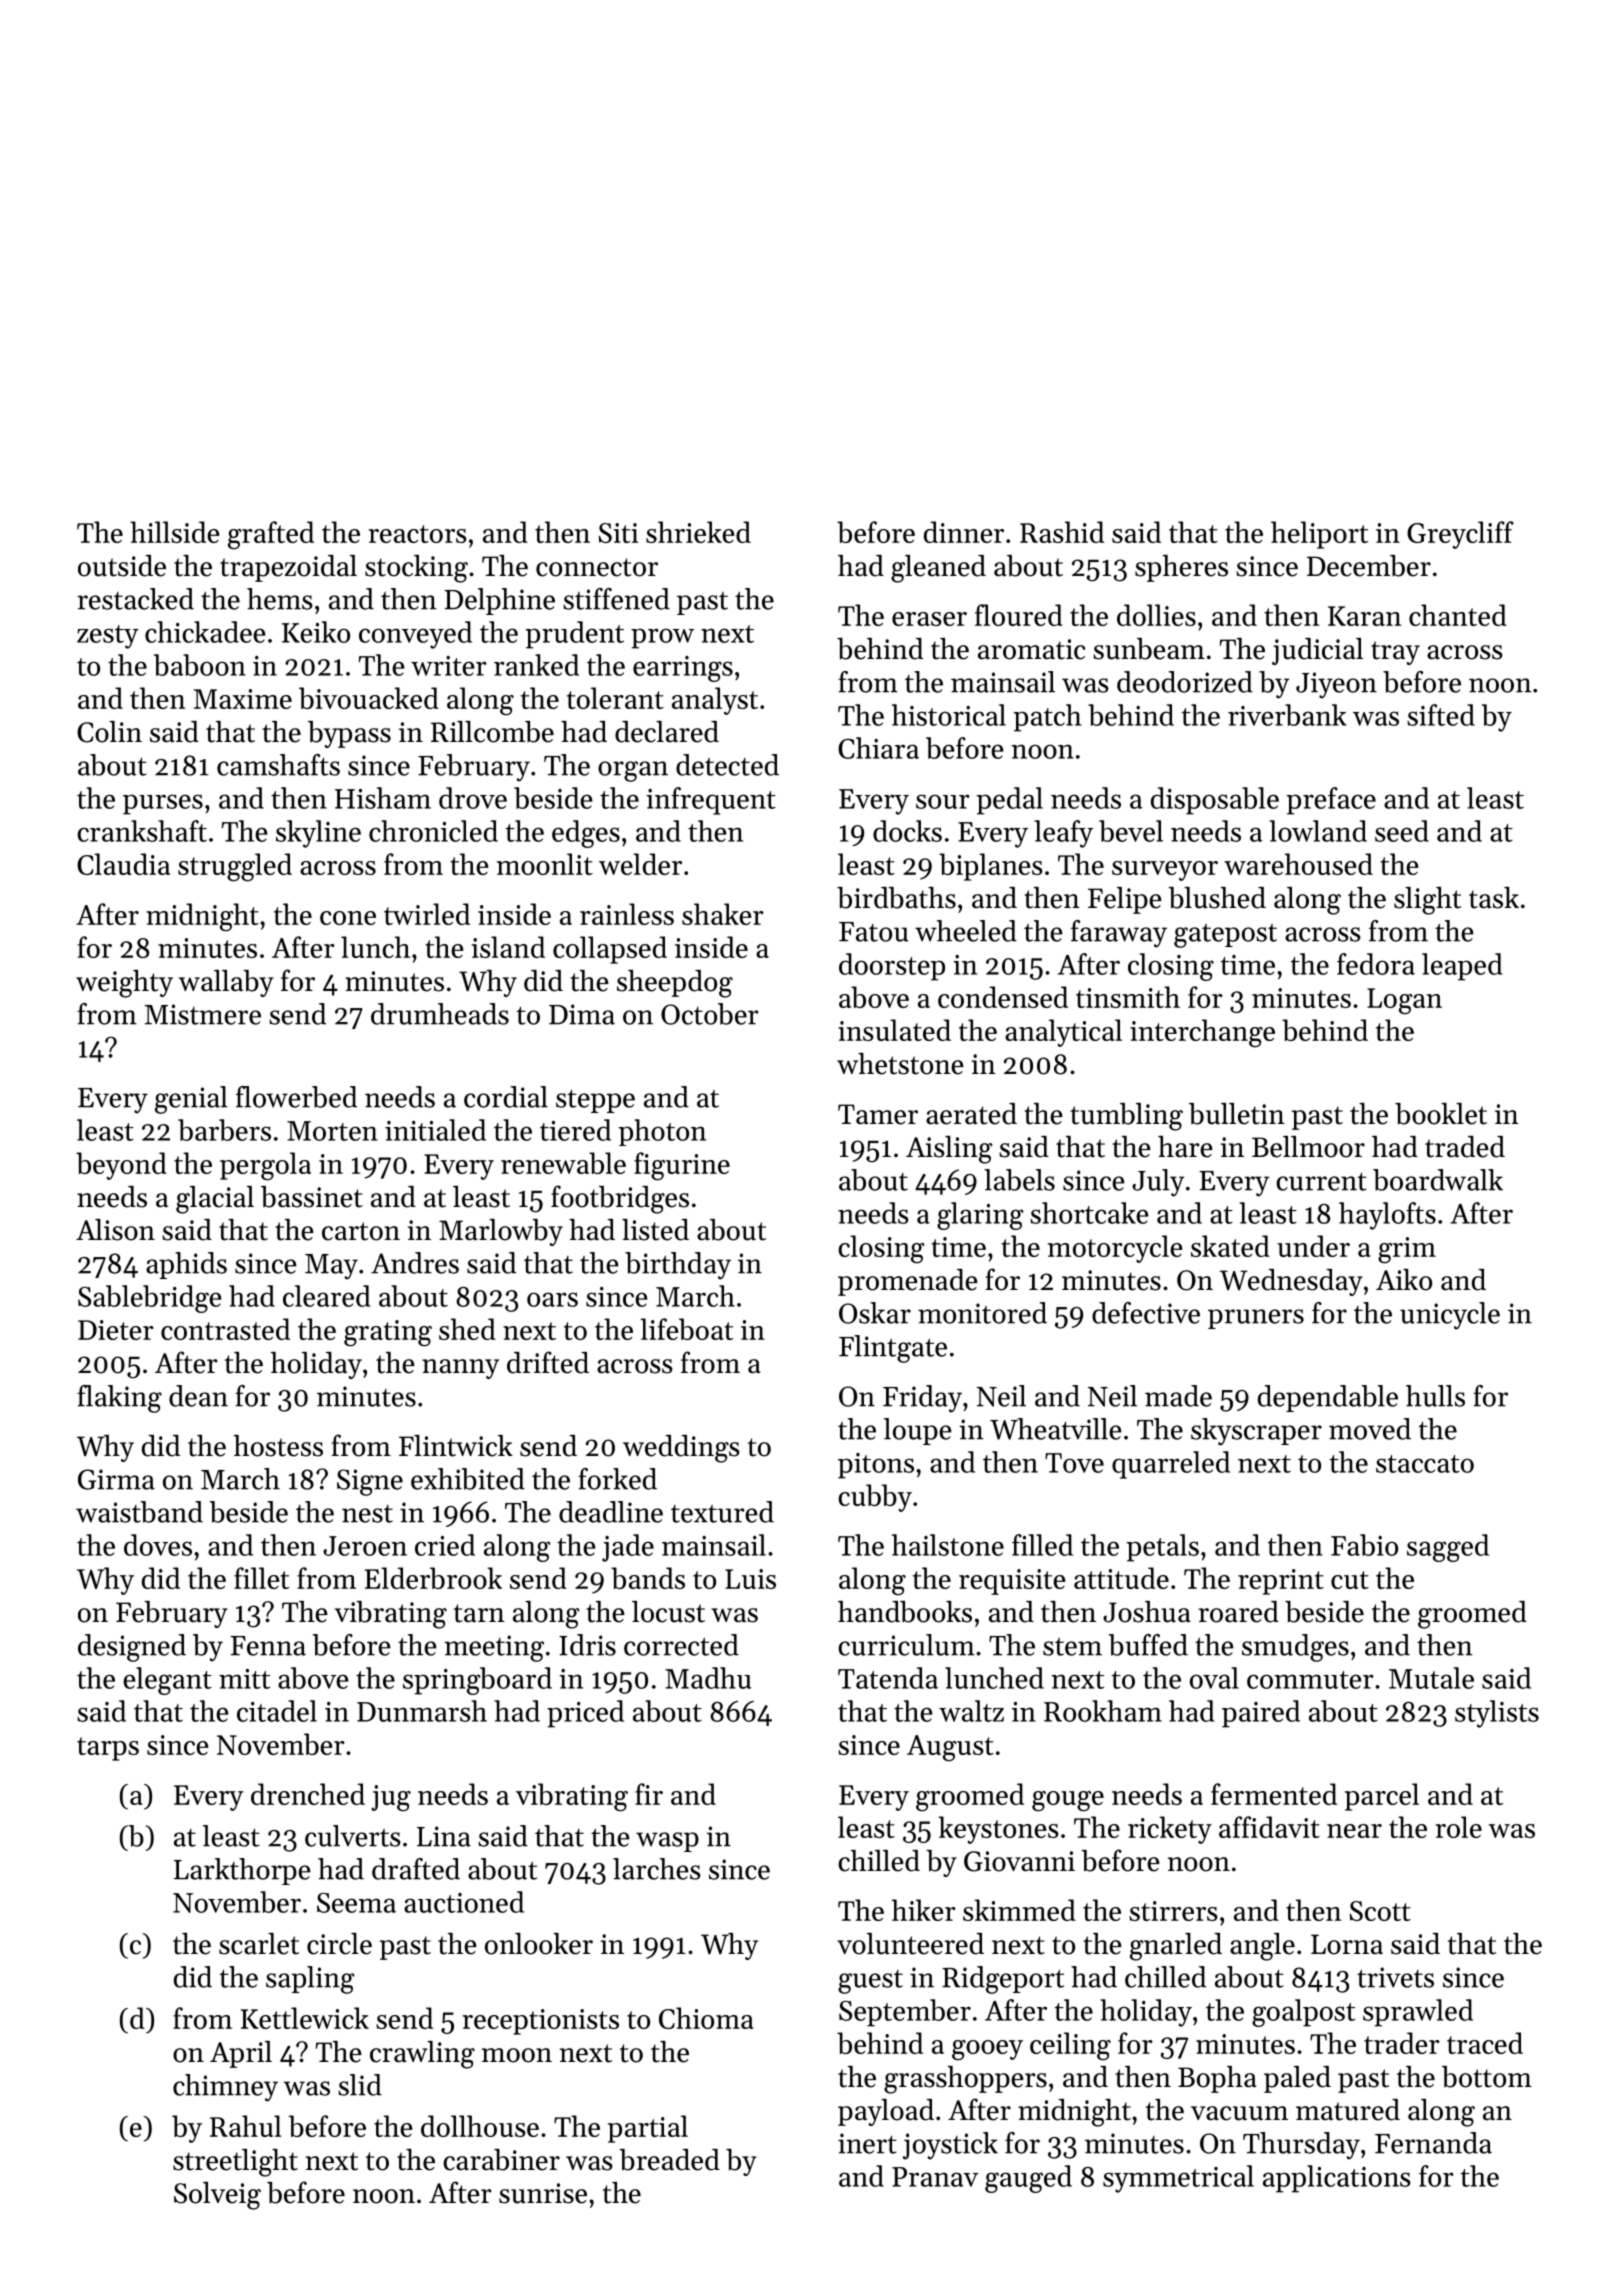  Describe the element at coordinates (415, 1263) in the screenshot. I see `Andres` at that location.
